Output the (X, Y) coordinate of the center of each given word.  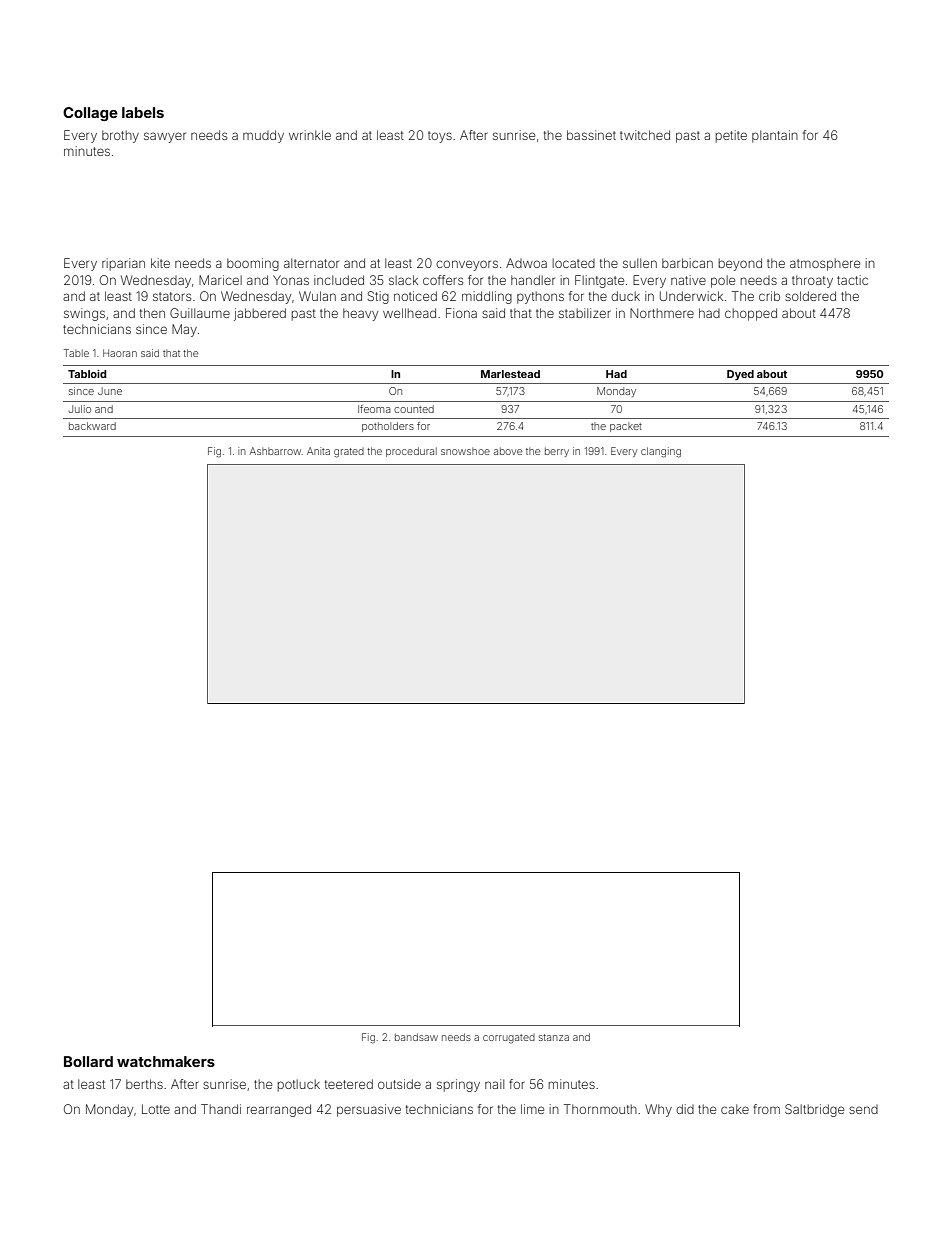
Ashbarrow (275, 451)
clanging (661, 452)
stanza (554, 1037)
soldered (810, 296)
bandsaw (416, 1037)
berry (557, 452)
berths (144, 1084)
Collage (90, 114)
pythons (540, 297)
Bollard (88, 1061)
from (766, 1109)
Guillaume (200, 313)
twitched (645, 135)
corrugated (509, 1038)
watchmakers (166, 1061)
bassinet (591, 135)
